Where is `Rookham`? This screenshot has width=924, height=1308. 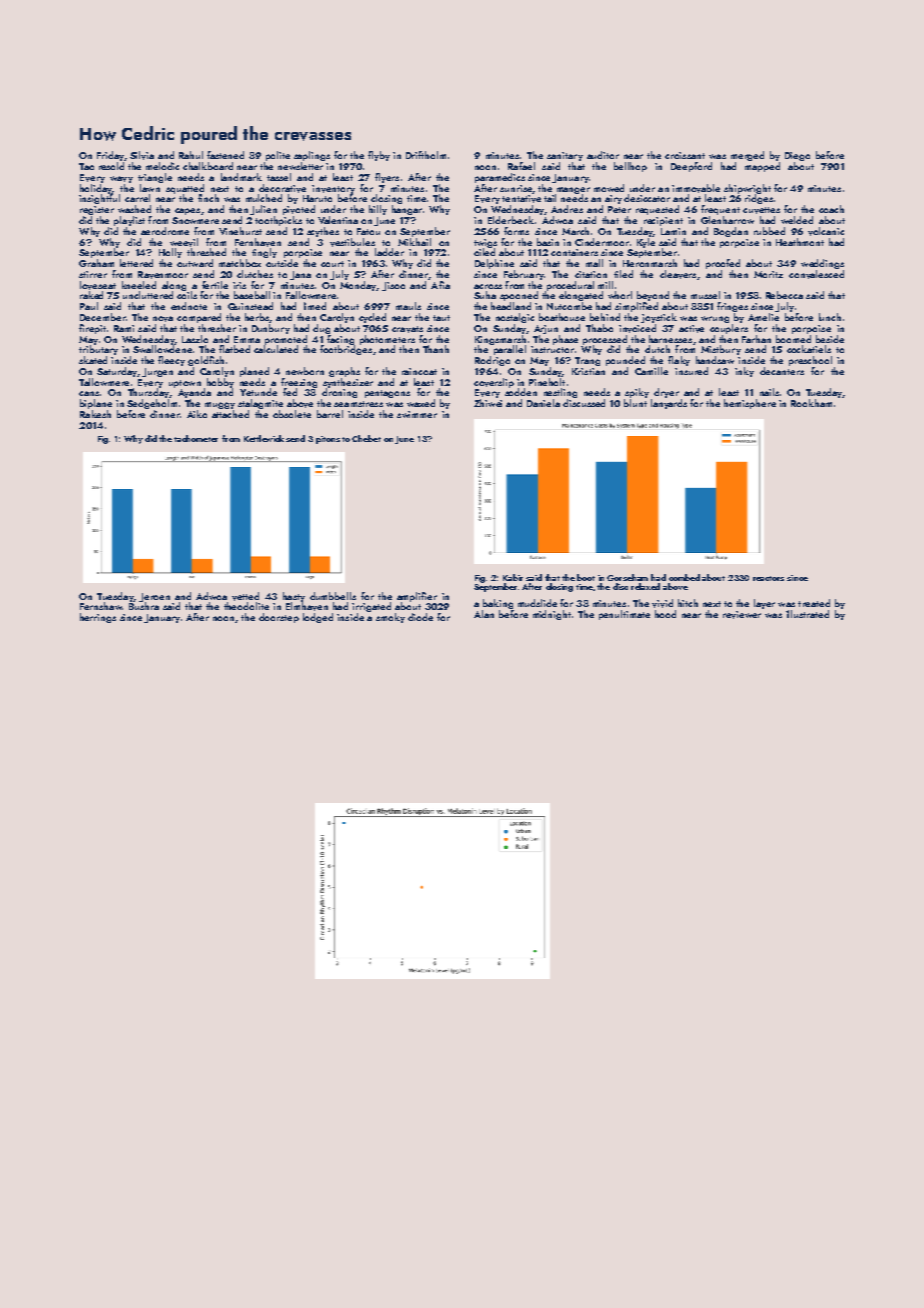 Rookham is located at coordinates (811, 403).
